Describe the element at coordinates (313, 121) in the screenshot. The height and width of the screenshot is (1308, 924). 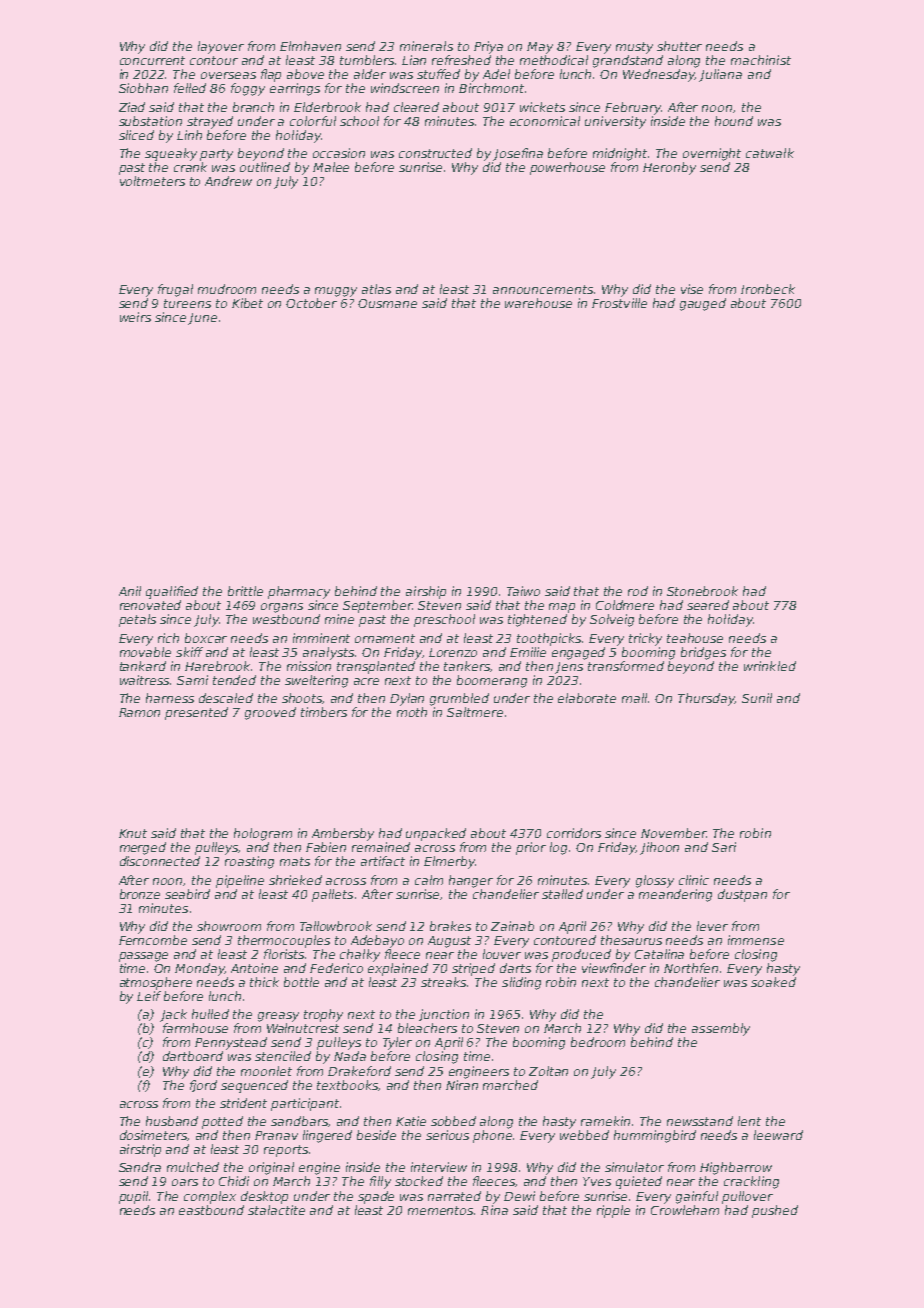
I see `colorful` at that location.
